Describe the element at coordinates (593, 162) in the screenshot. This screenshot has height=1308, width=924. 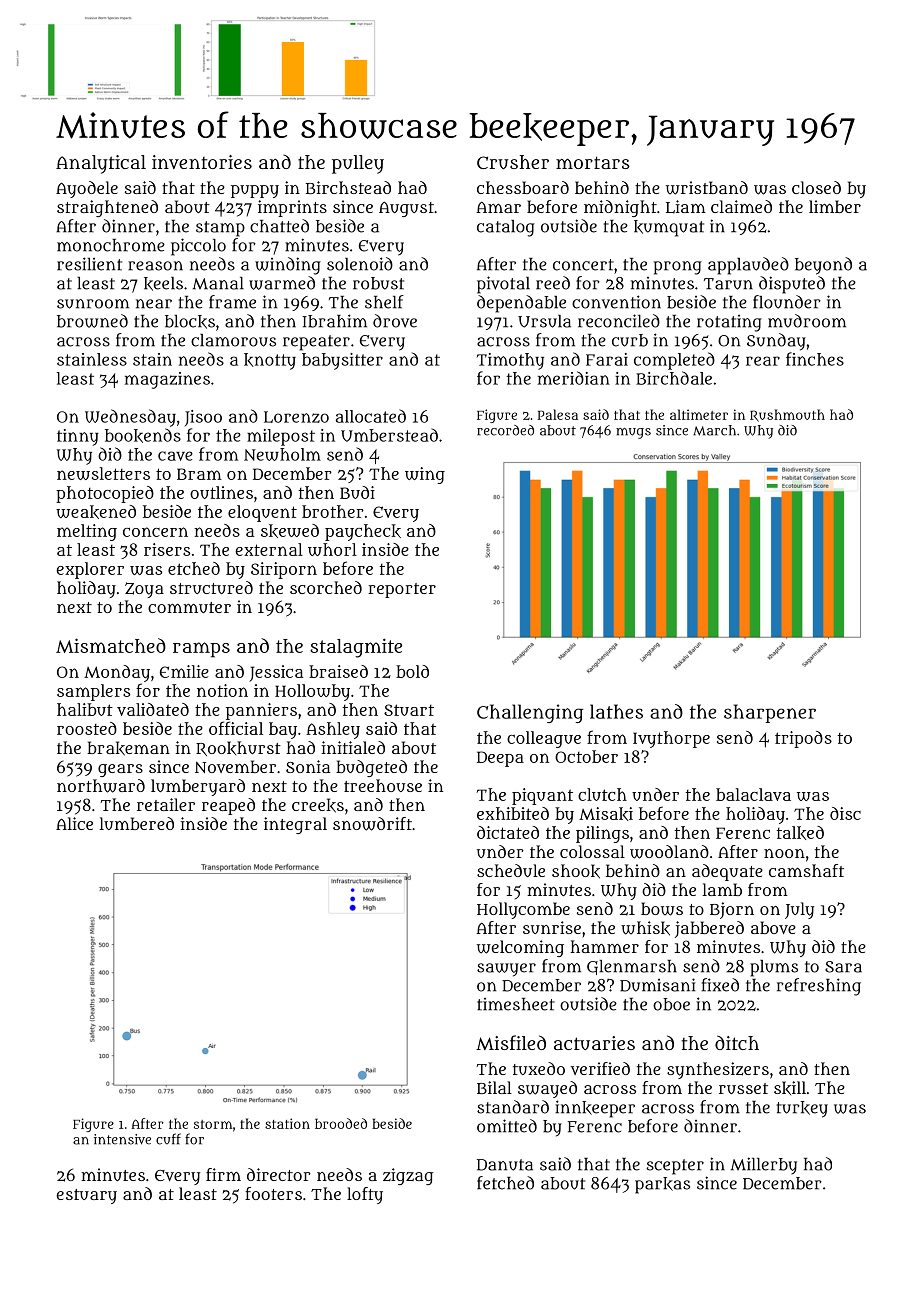
I see `mortars` at that location.
